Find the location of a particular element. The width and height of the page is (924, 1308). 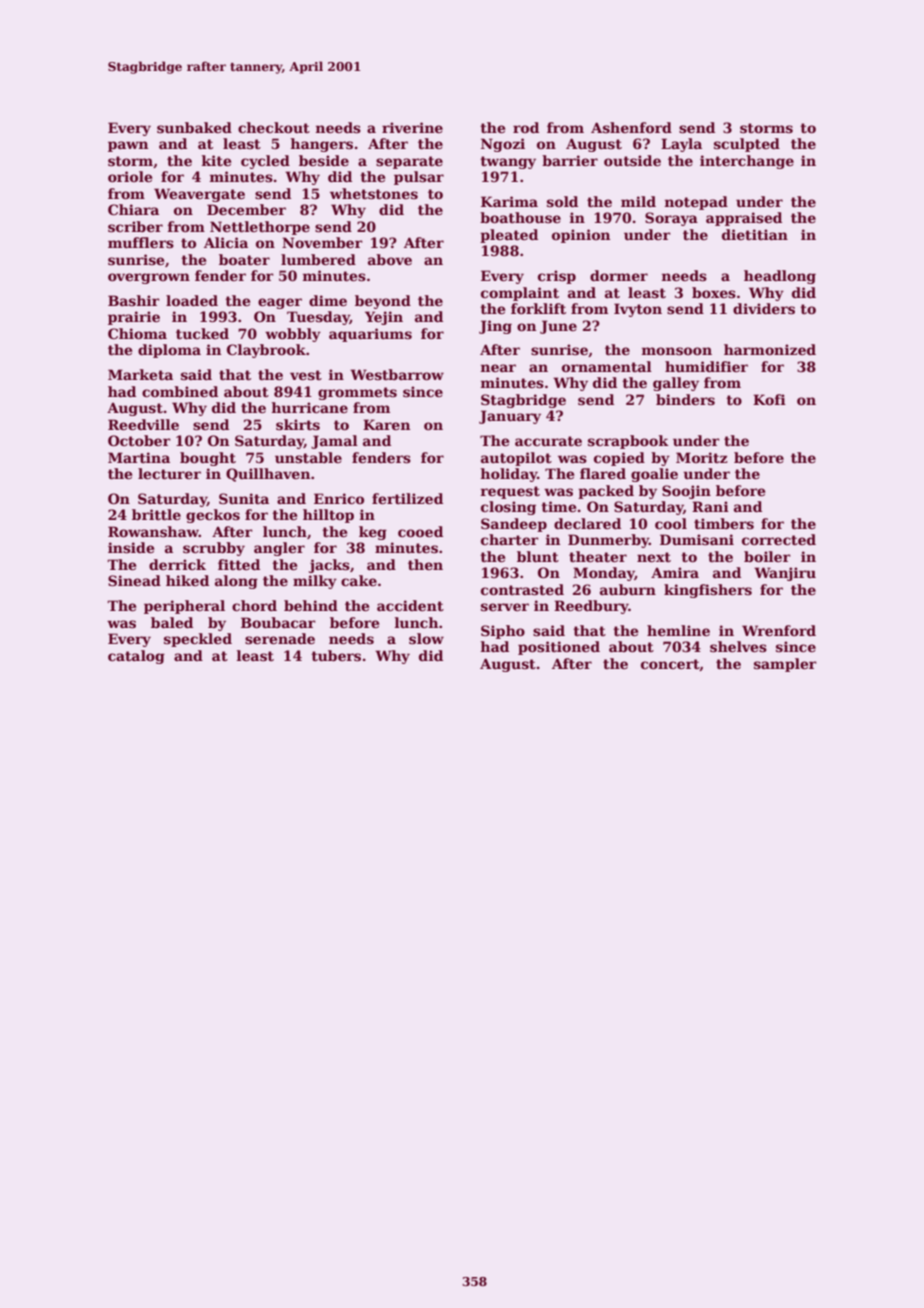

corrected is located at coordinates (779, 539).
